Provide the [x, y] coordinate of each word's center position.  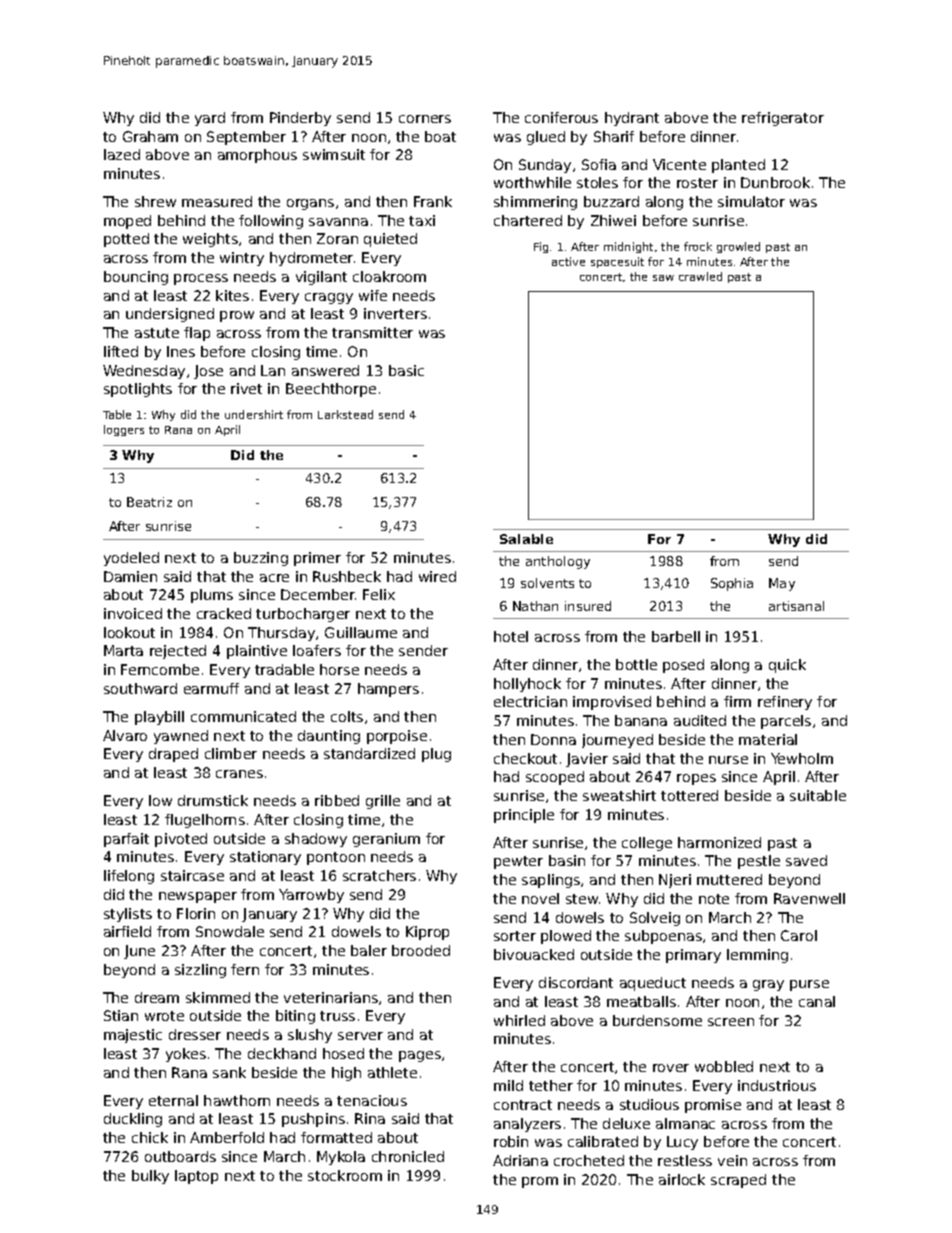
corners [425, 119]
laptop [196, 1177]
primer [317, 559]
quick [787, 666]
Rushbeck [347, 576]
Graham [150, 136]
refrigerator [783, 119]
